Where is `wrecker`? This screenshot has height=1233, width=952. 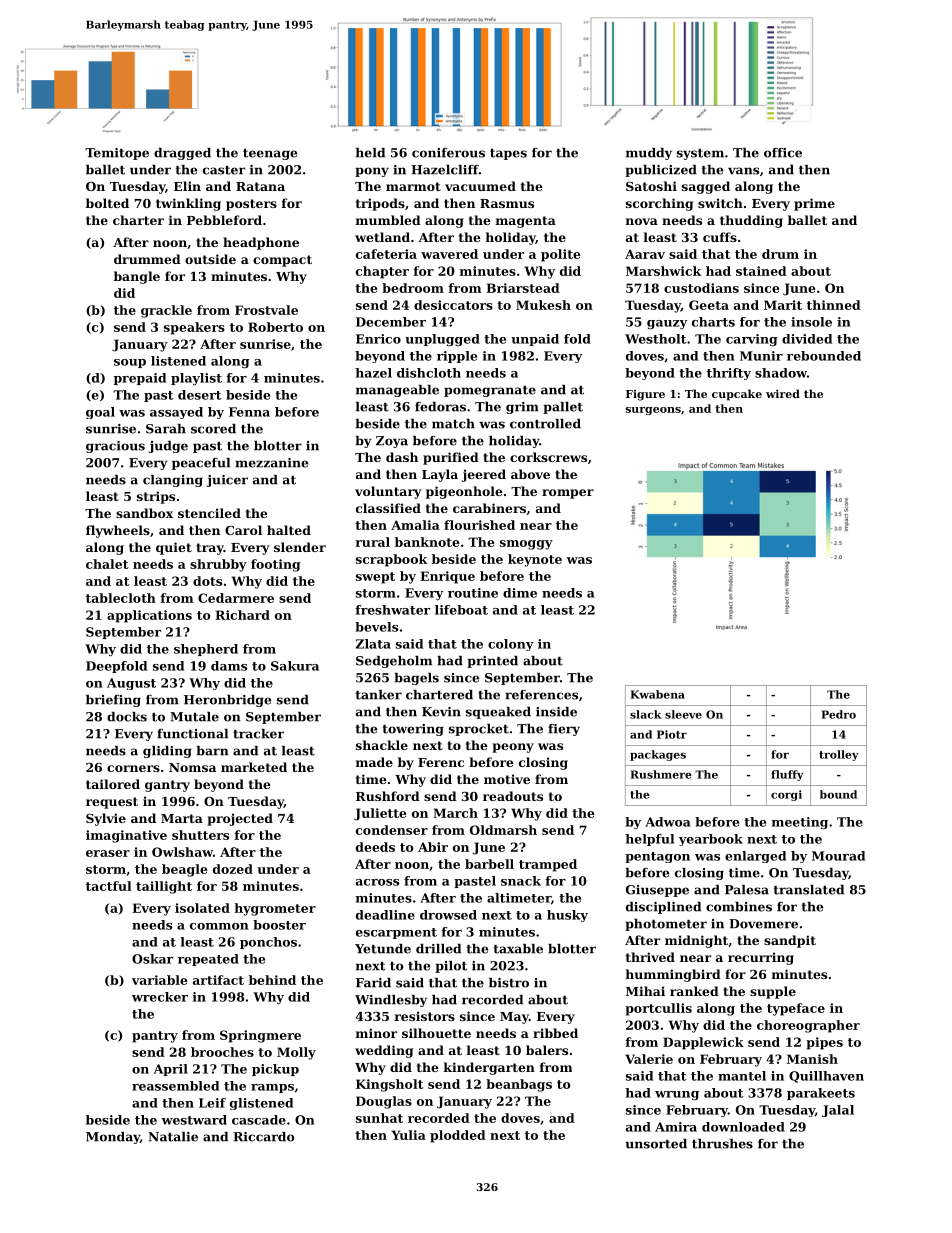
wrecker is located at coordinates (160, 997).
